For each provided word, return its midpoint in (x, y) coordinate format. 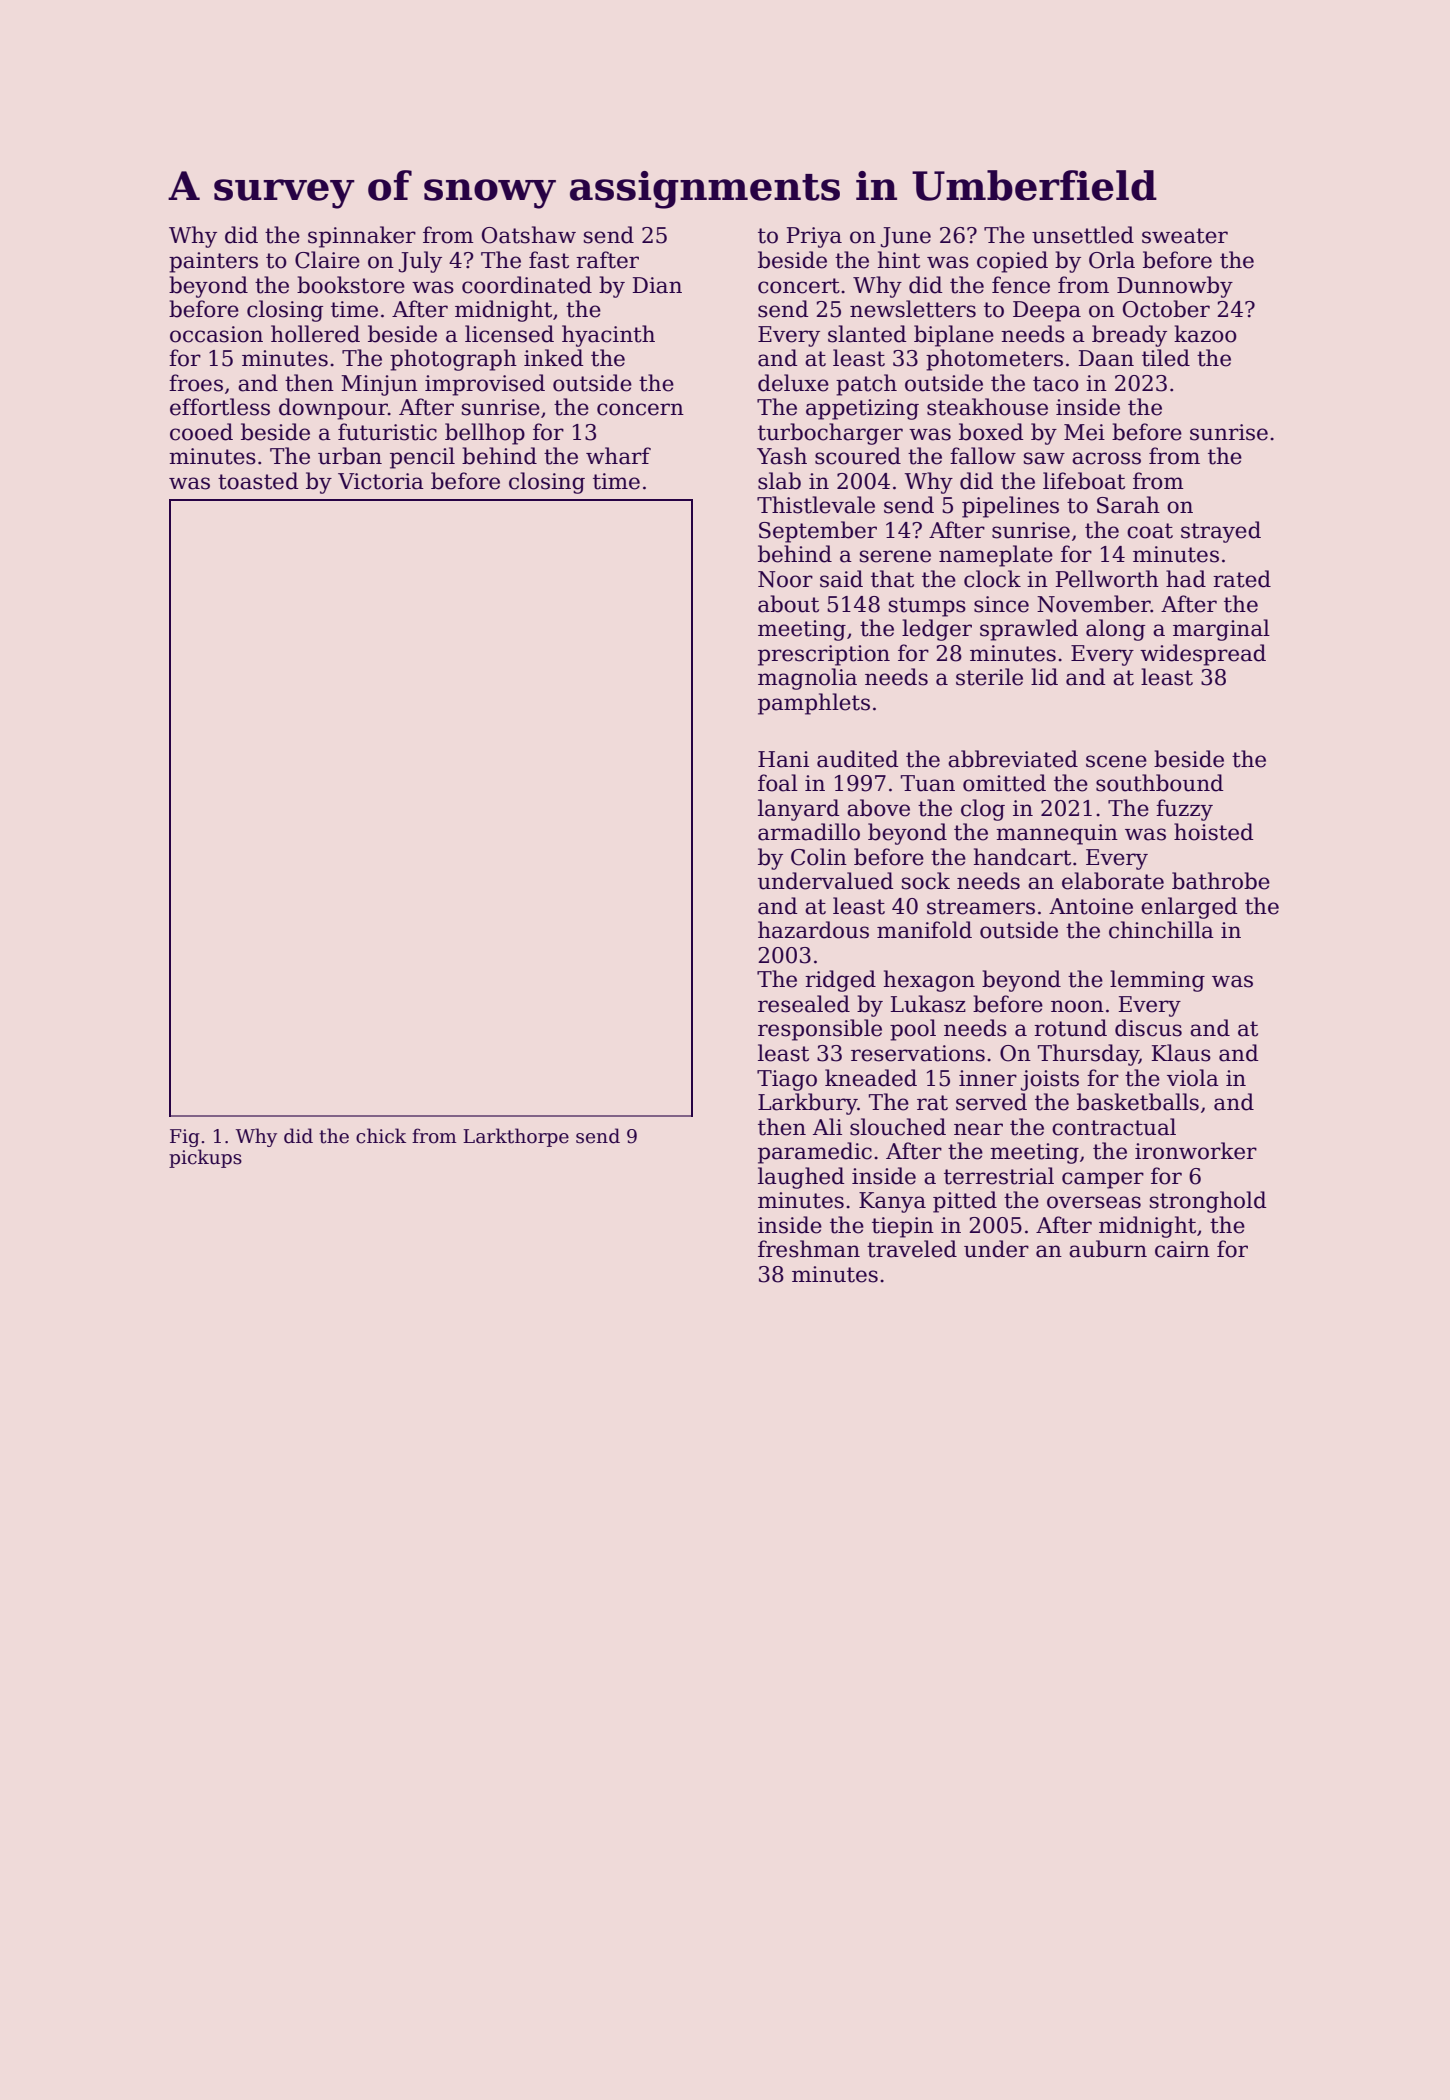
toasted (258, 481)
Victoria (381, 481)
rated (1242, 579)
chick (381, 1136)
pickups (205, 1158)
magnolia (807, 679)
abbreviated (1013, 759)
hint (899, 260)
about (788, 604)
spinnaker (362, 237)
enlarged (1189, 908)
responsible (820, 1030)
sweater (1185, 236)
